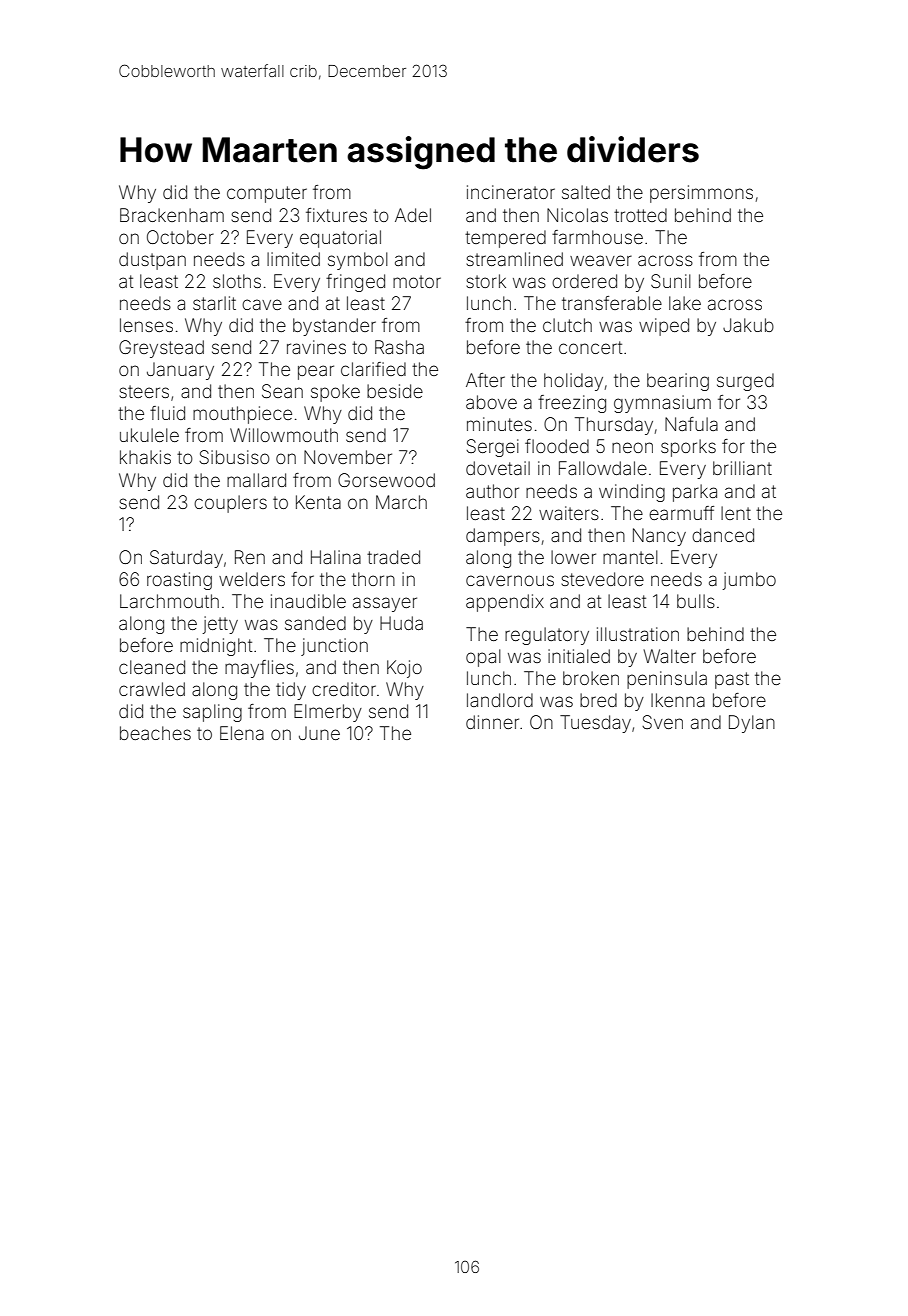 Image resolution: width=908 pixels, height=1316 pixels. What do you see at coordinates (569, 513) in the image?
I see `waiters` at bounding box center [569, 513].
